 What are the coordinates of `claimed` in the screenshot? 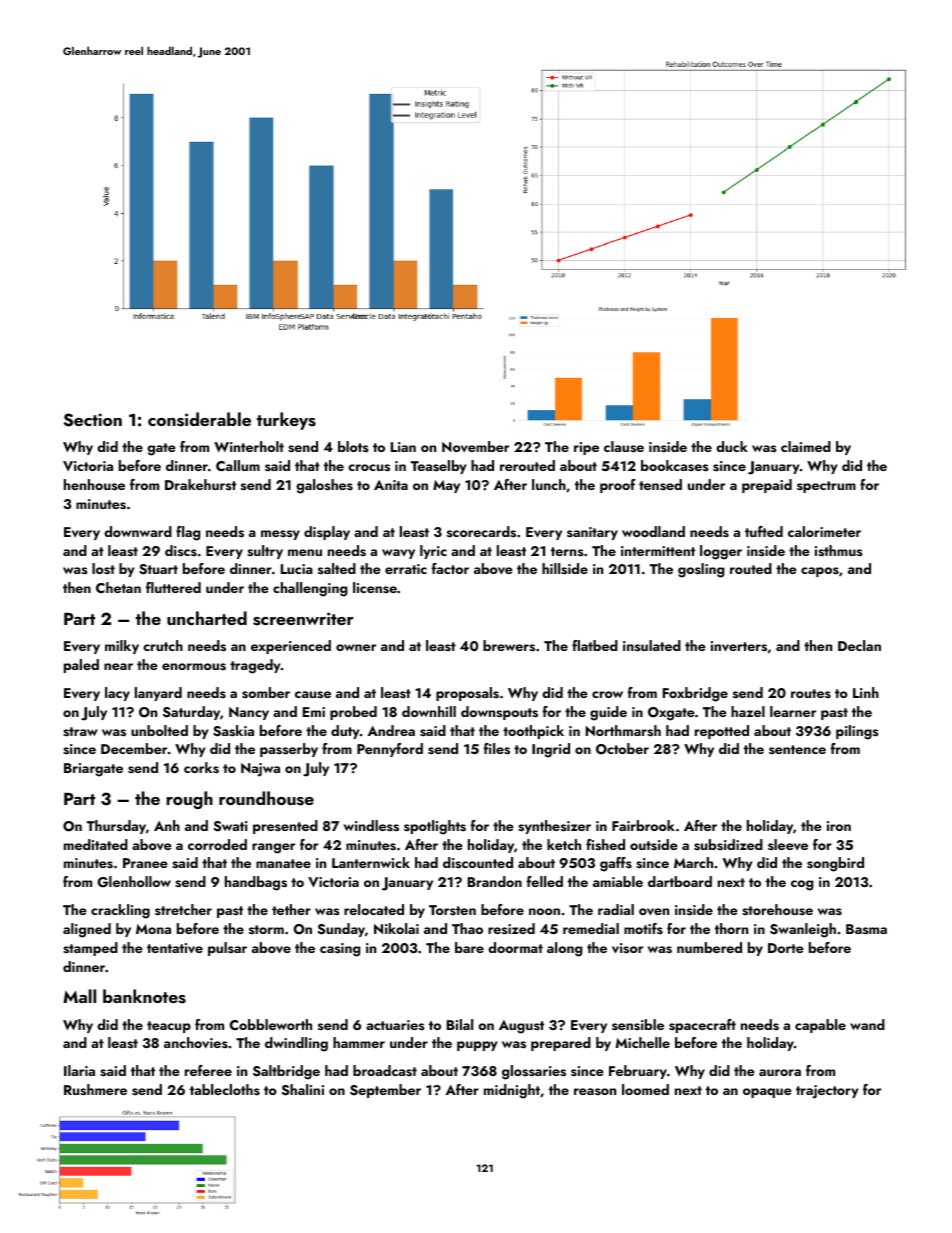 It's located at (806, 446).
